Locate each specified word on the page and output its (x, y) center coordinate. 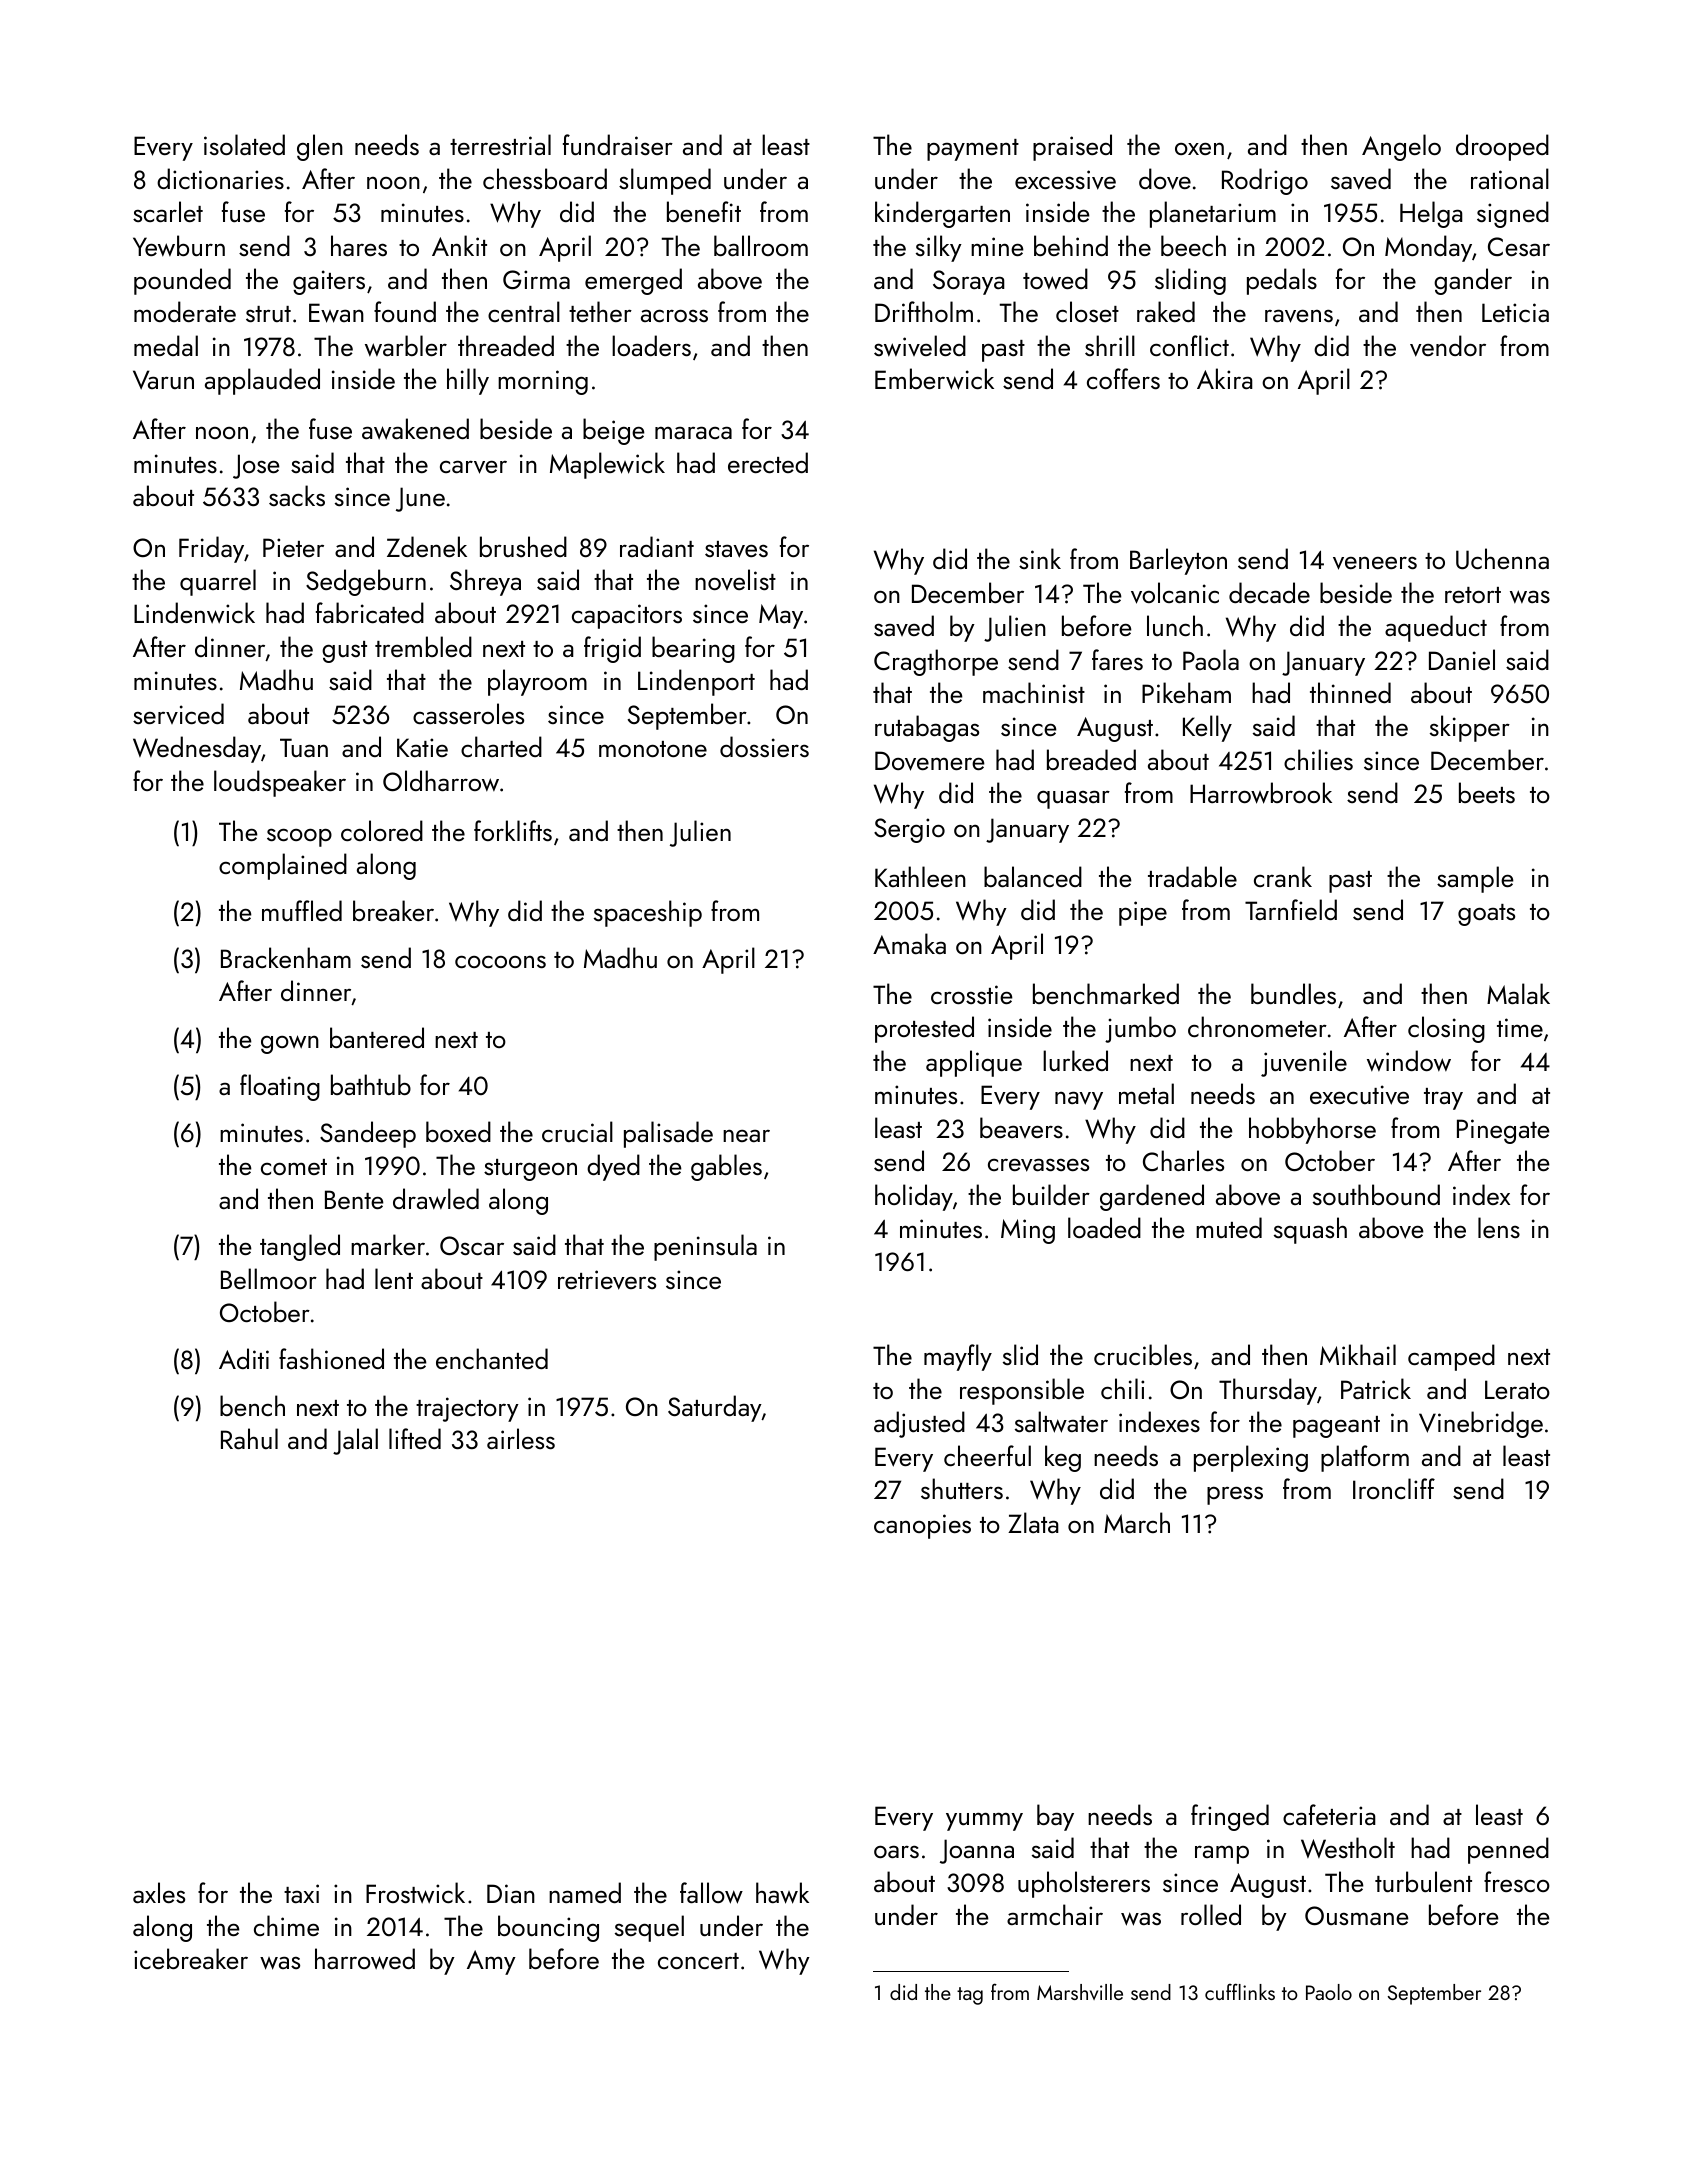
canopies (922, 1526)
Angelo (1401, 147)
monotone (653, 749)
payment (973, 150)
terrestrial (500, 144)
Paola (1211, 659)
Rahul (249, 1438)
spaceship (648, 913)
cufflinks (1240, 1991)
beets (1487, 792)
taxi (301, 1893)
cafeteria (1329, 1814)
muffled (302, 910)
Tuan (304, 747)
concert (698, 1961)
